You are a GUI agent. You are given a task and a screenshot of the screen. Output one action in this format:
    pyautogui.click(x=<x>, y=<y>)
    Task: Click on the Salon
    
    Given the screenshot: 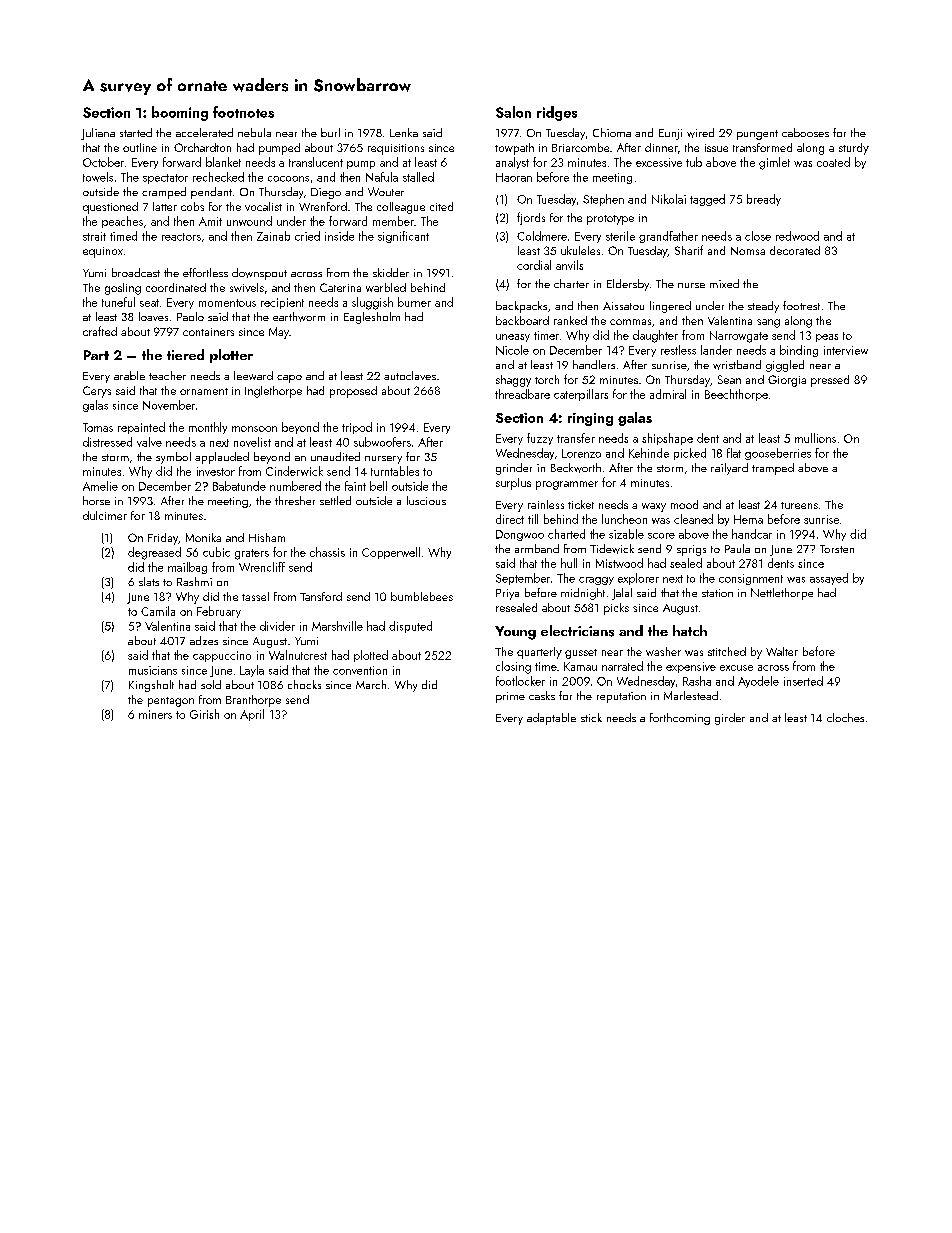 What is the action you would take?
    pyautogui.click(x=513, y=112)
